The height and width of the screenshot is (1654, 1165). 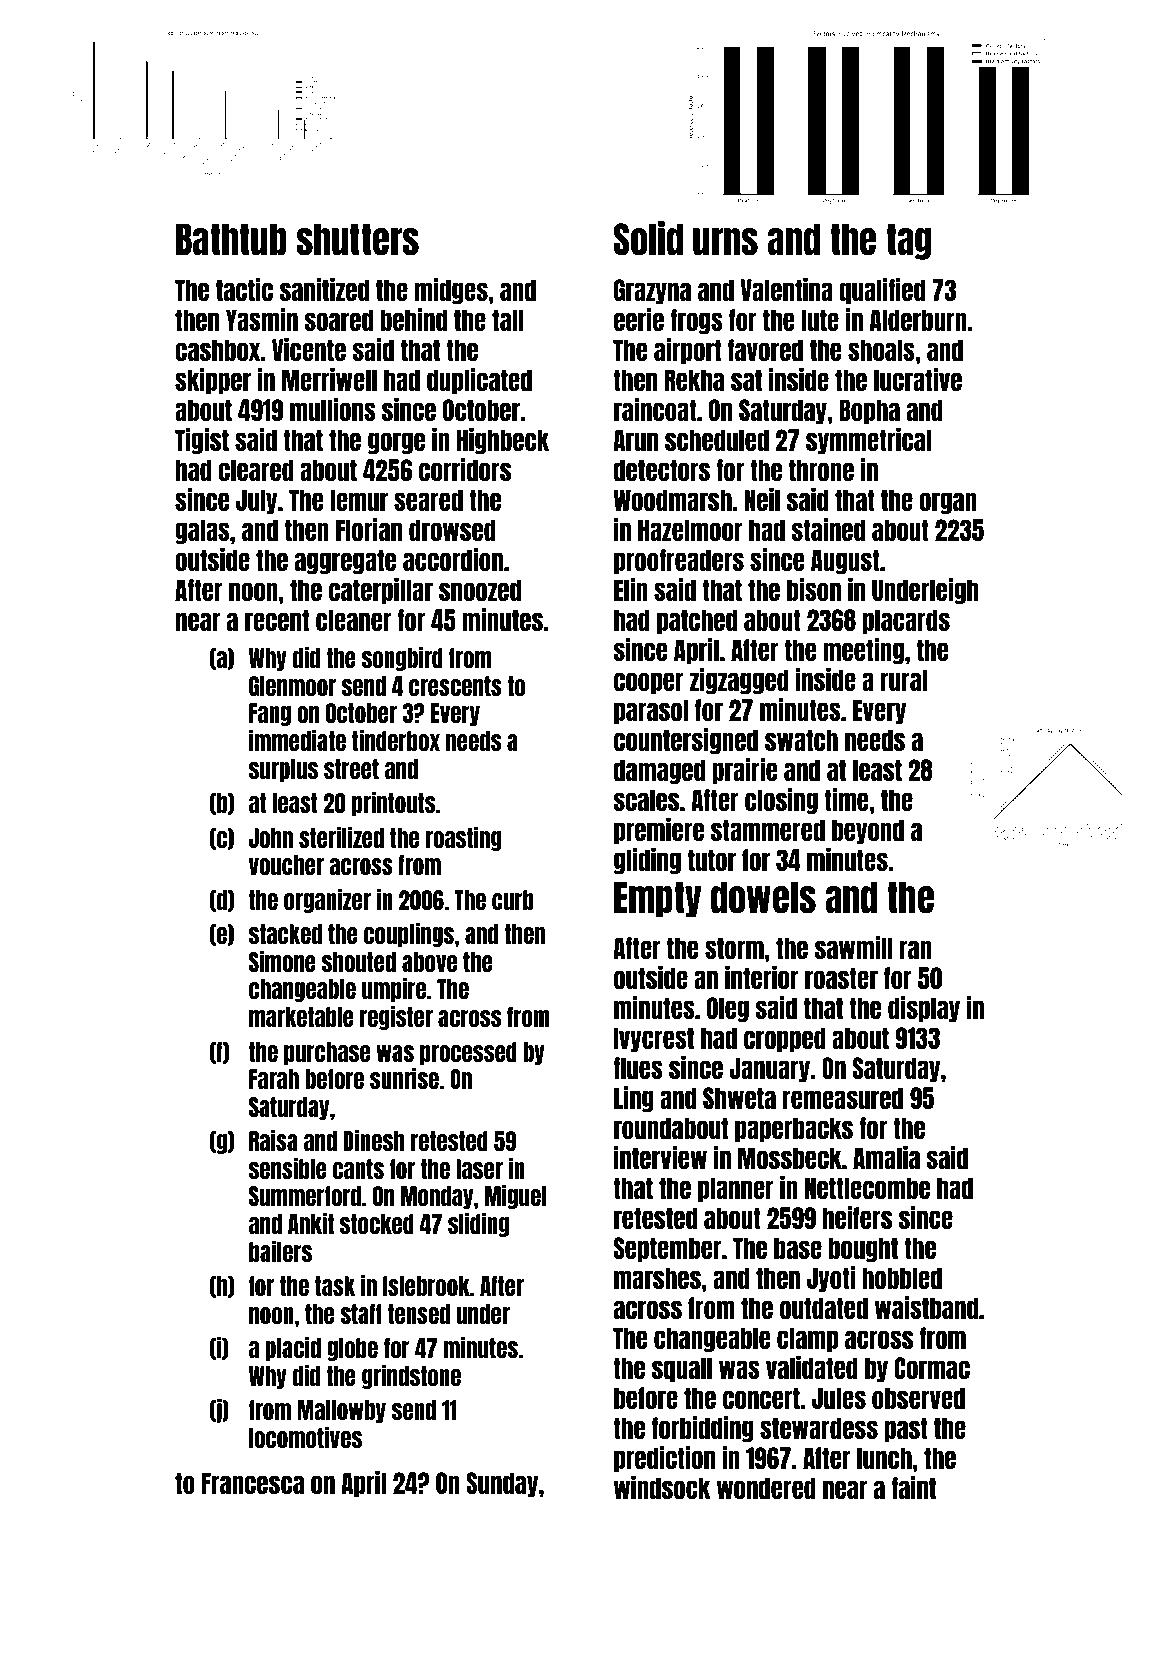 I want to click on shutters, so click(x=357, y=239).
